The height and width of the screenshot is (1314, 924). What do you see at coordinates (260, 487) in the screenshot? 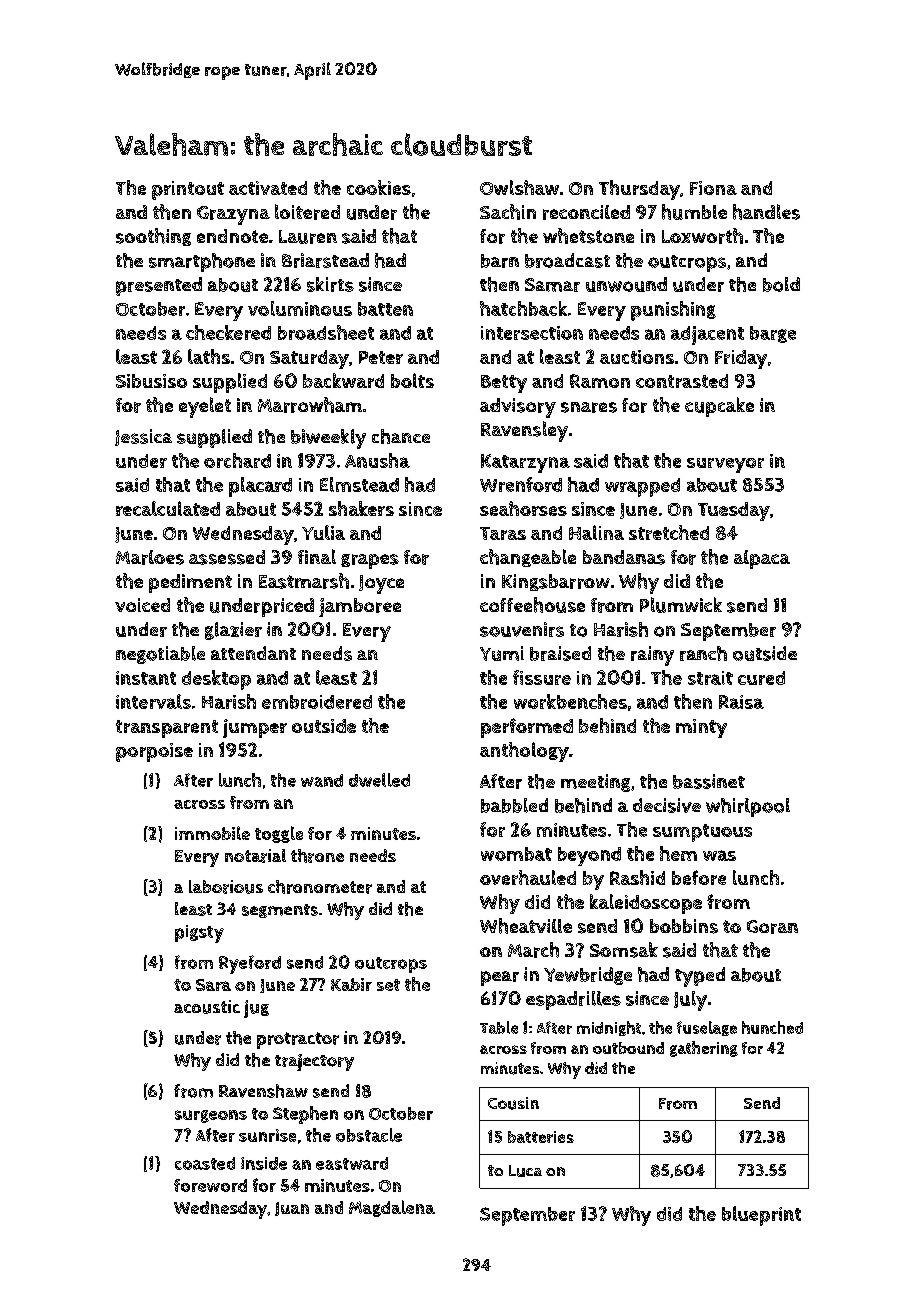
I see `placard` at bounding box center [260, 487].
